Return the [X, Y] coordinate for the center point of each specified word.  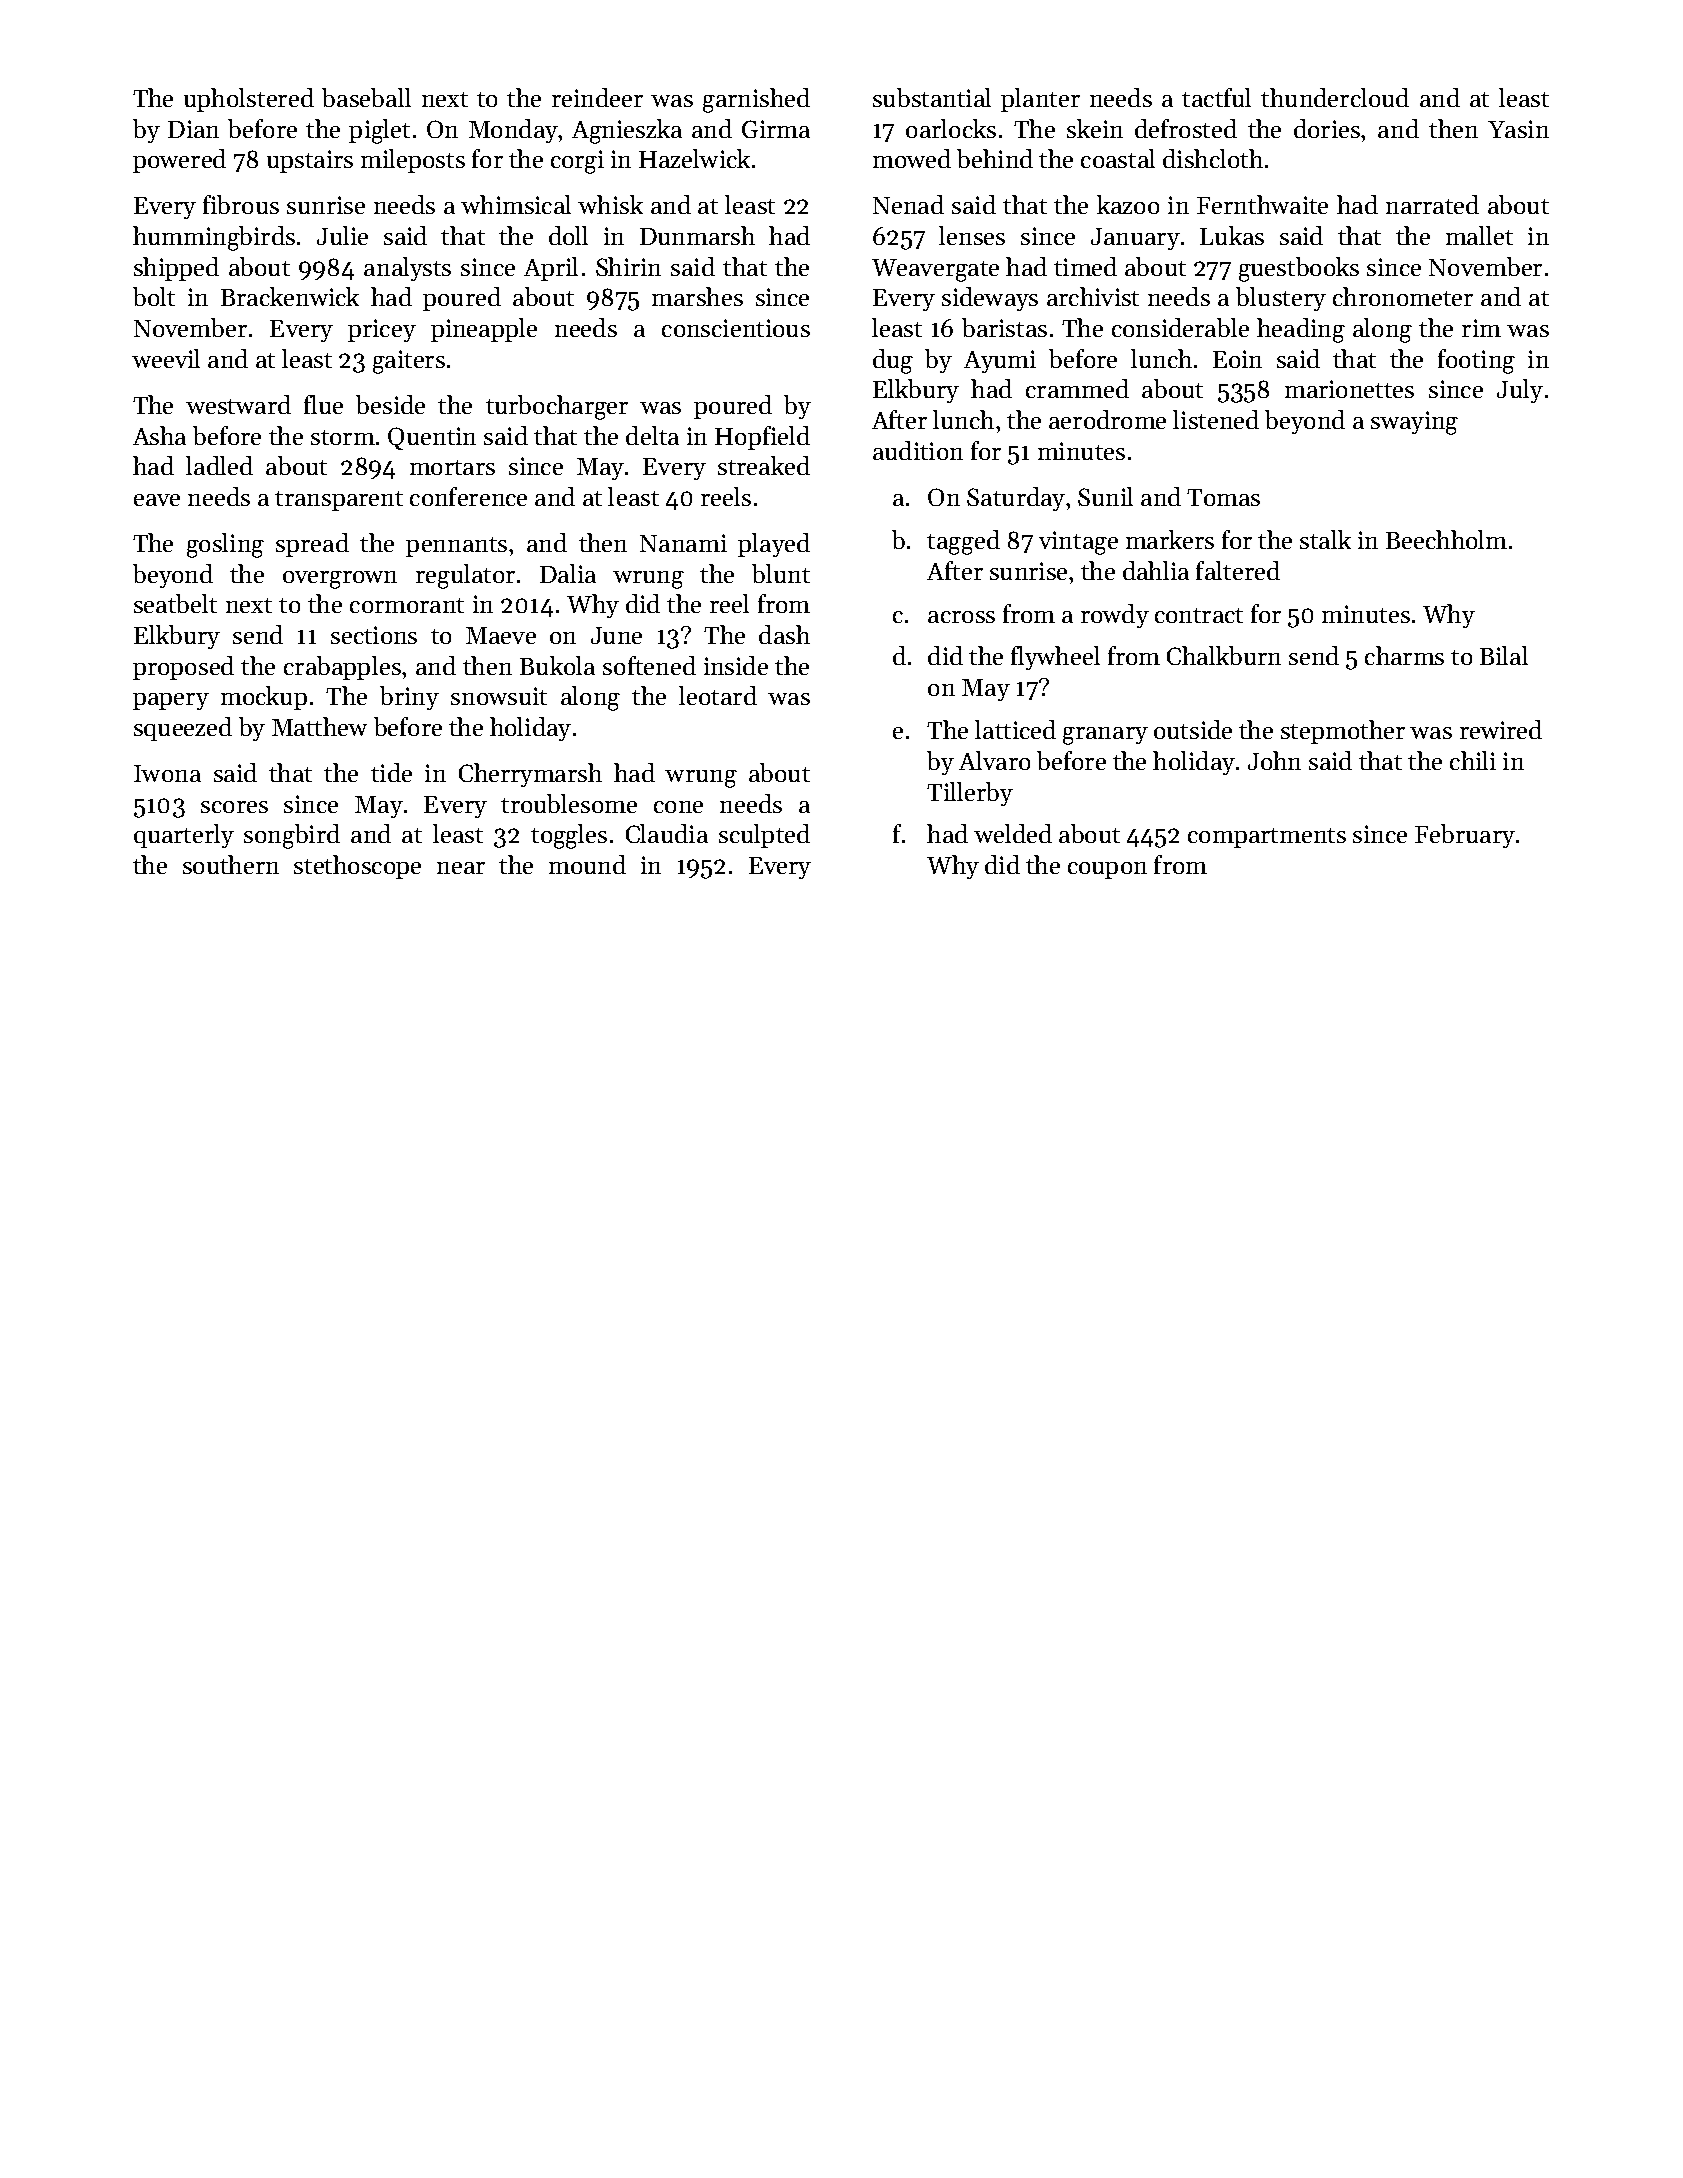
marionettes [1349, 389]
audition [918, 450]
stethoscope [357, 867]
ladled [219, 465]
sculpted [764, 836]
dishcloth [1213, 158]
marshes [697, 296]
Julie [342, 235]
